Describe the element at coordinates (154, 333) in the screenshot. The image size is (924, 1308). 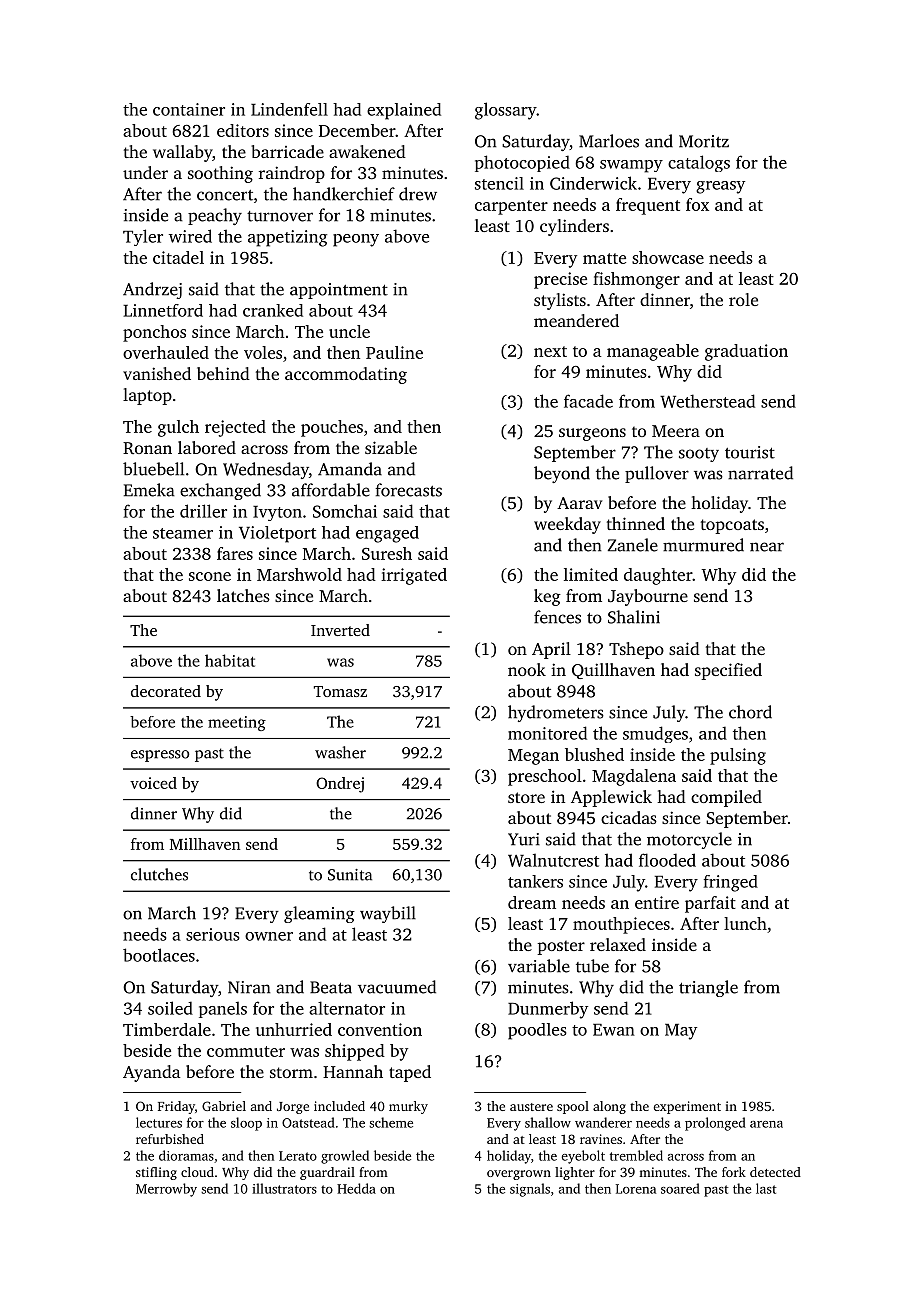
I see `ponchos` at that location.
